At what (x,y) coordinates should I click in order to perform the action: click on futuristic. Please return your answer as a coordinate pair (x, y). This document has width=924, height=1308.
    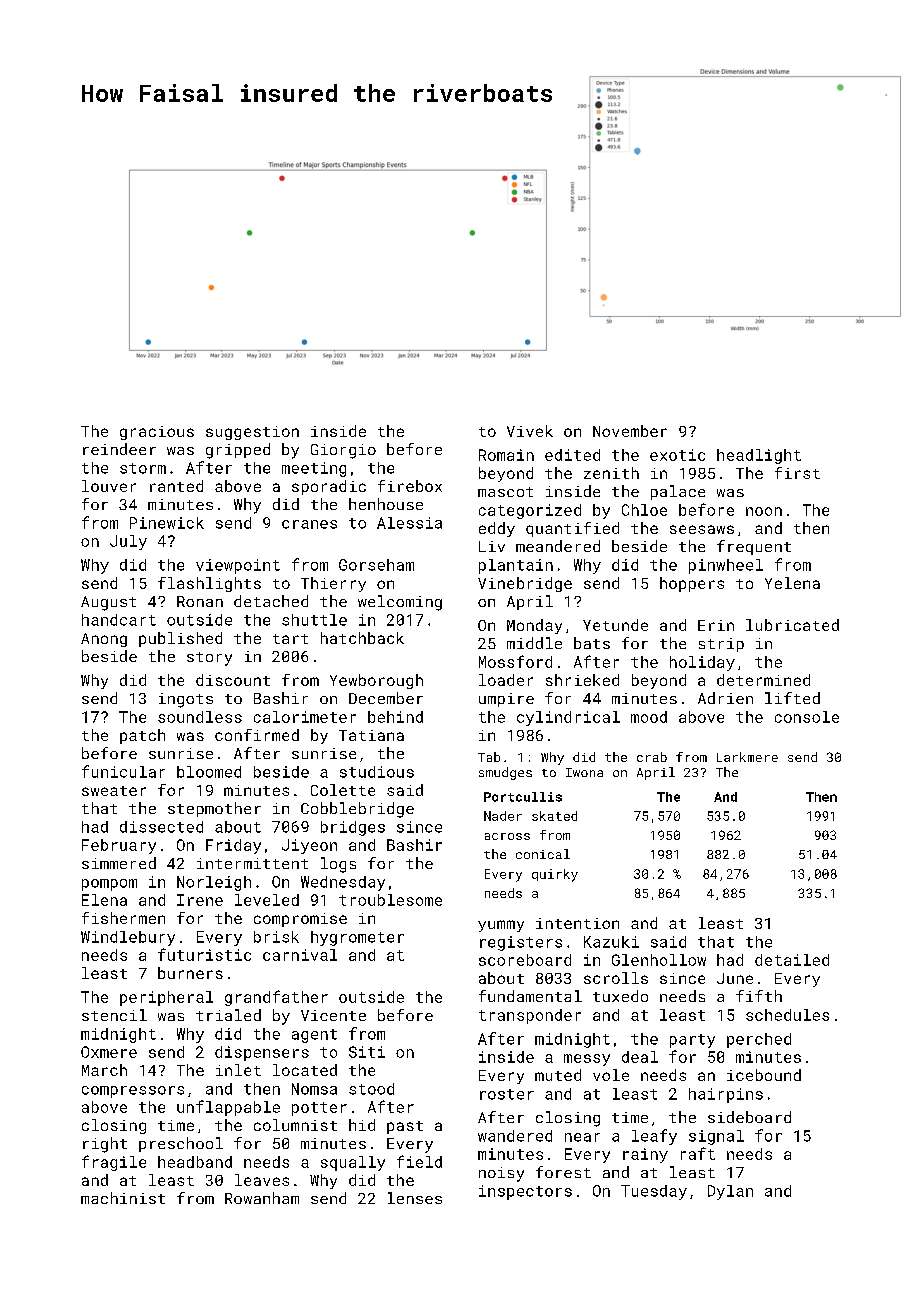
    Looking at the image, I should click on (204, 954).
